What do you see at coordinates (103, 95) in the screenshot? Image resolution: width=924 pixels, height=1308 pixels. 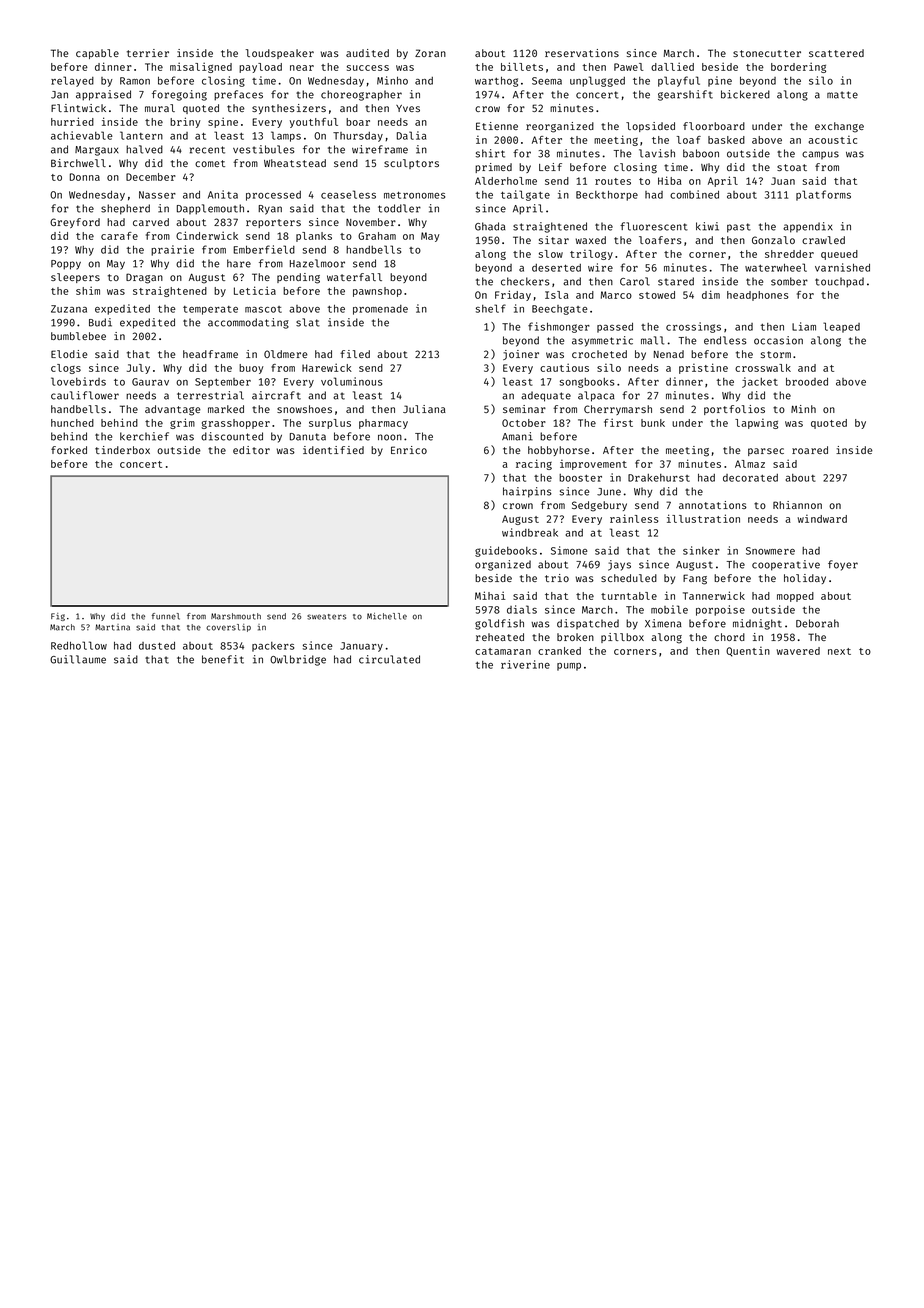 I see `appraised` at bounding box center [103, 95].
